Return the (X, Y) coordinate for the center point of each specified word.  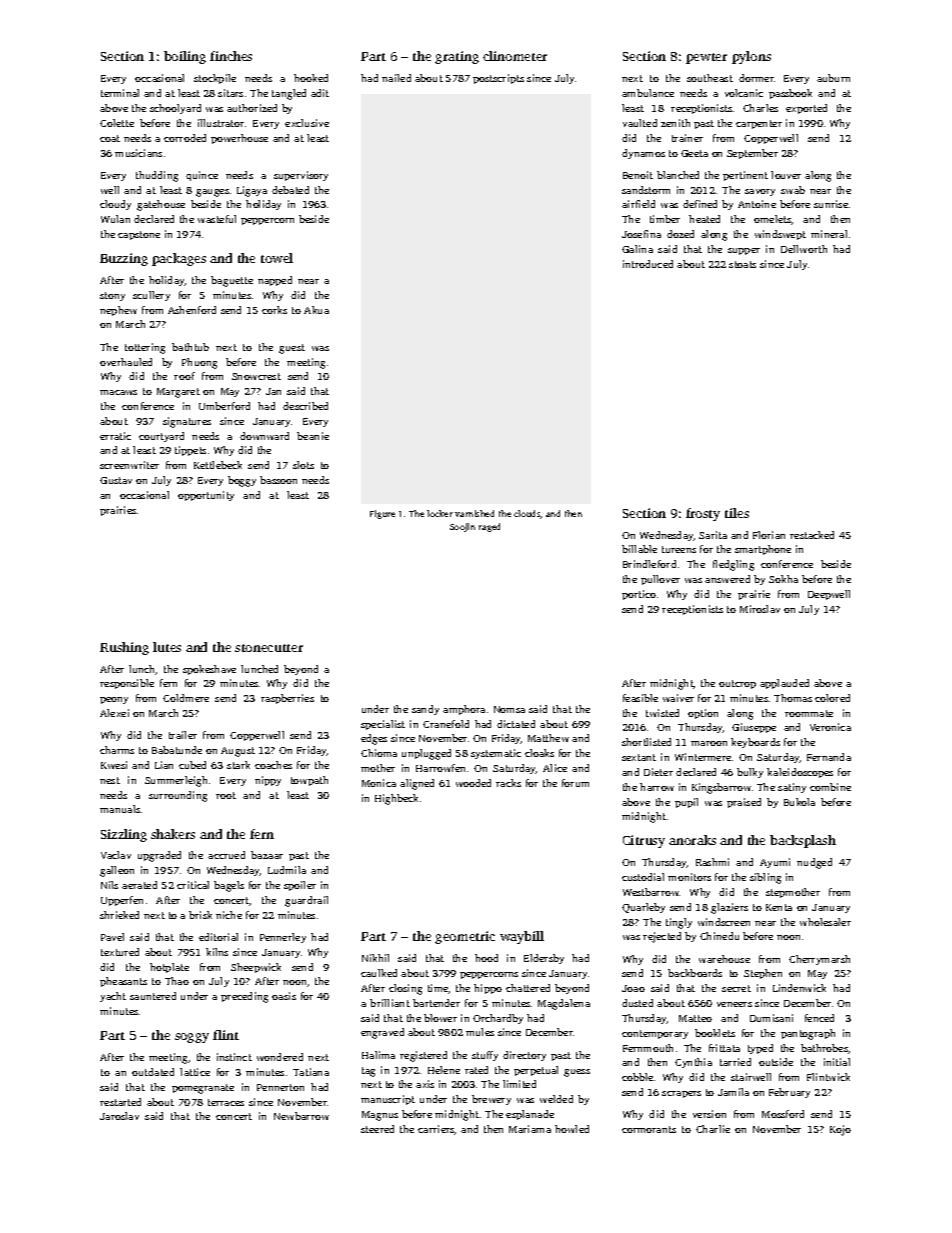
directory (524, 1056)
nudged (814, 863)
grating (457, 57)
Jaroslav (119, 1116)
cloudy (115, 205)
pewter (706, 58)
